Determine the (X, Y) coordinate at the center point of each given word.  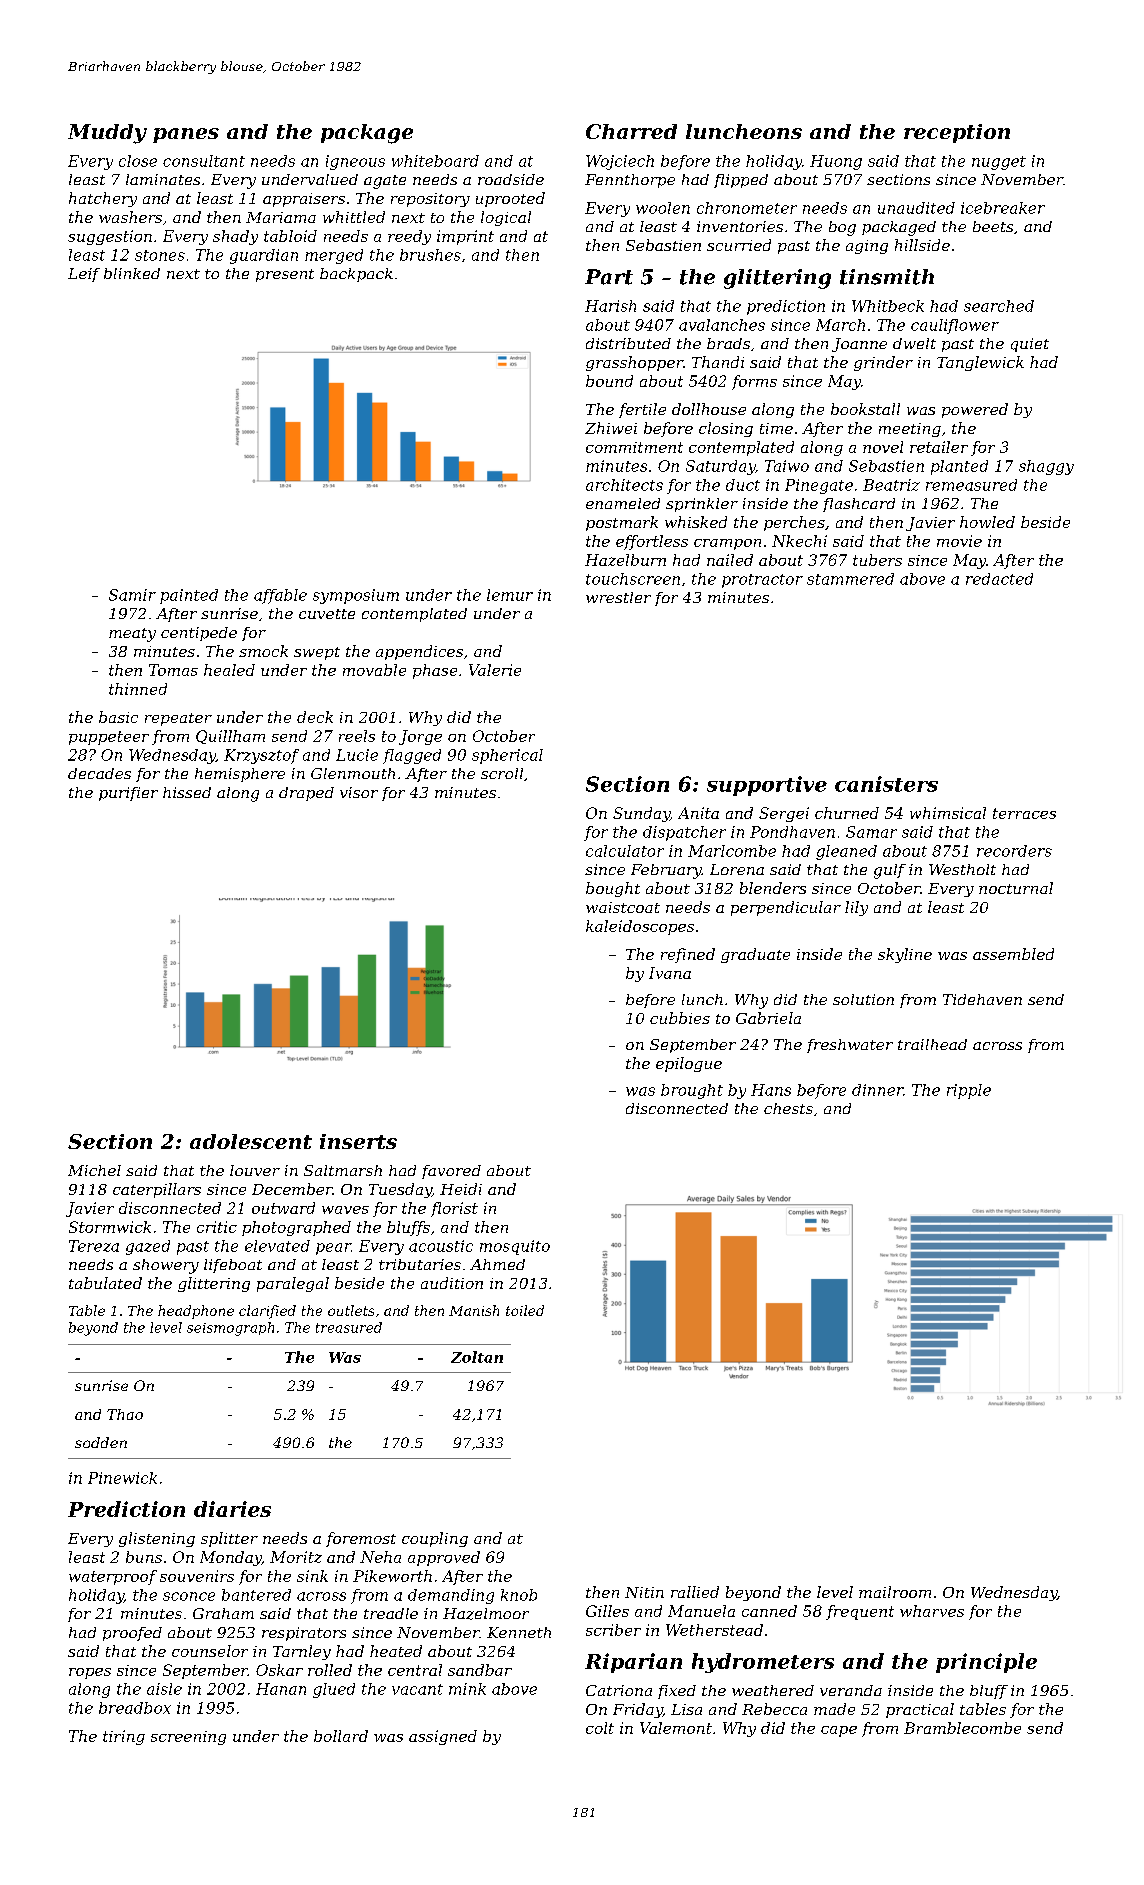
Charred (631, 131)
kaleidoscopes (640, 927)
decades (99, 773)
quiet (1030, 345)
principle (986, 1663)
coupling (435, 1539)
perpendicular (786, 908)
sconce (189, 1596)
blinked (132, 273)
